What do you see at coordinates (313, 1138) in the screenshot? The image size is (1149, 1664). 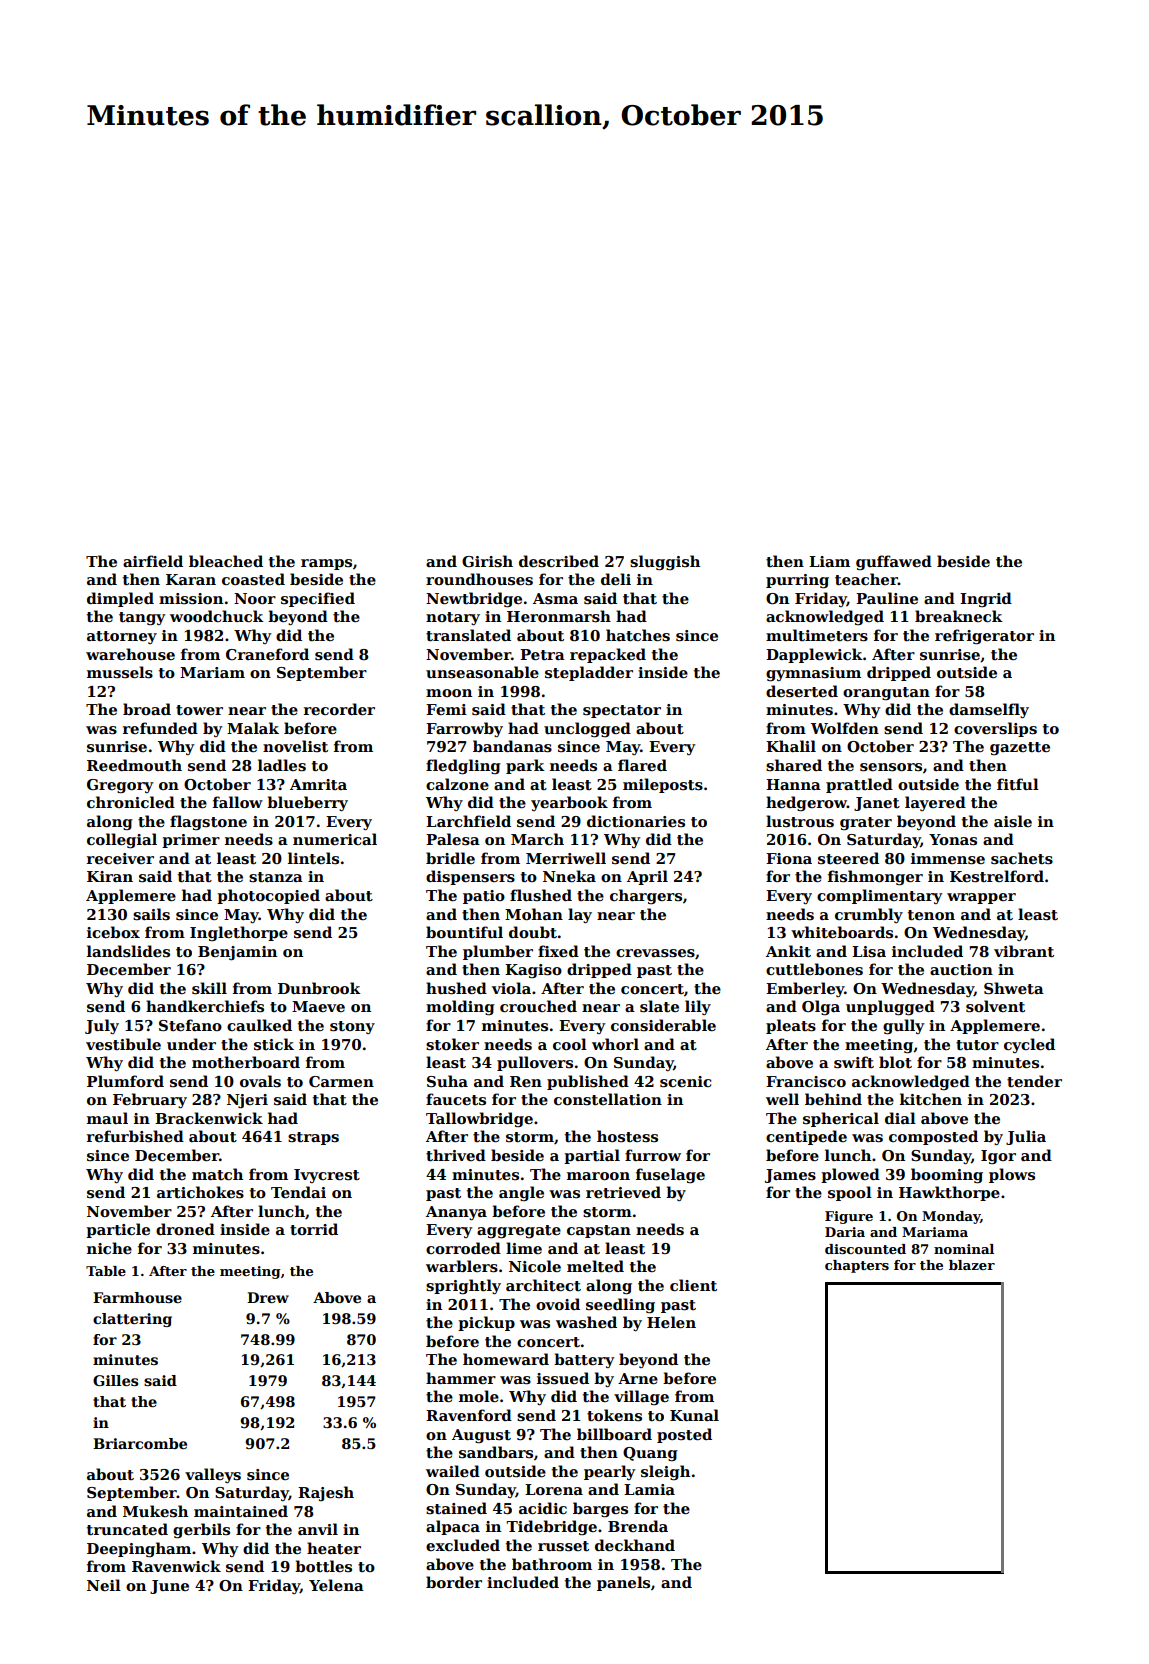 I see `straps` at bounding box center [313, 1138].
